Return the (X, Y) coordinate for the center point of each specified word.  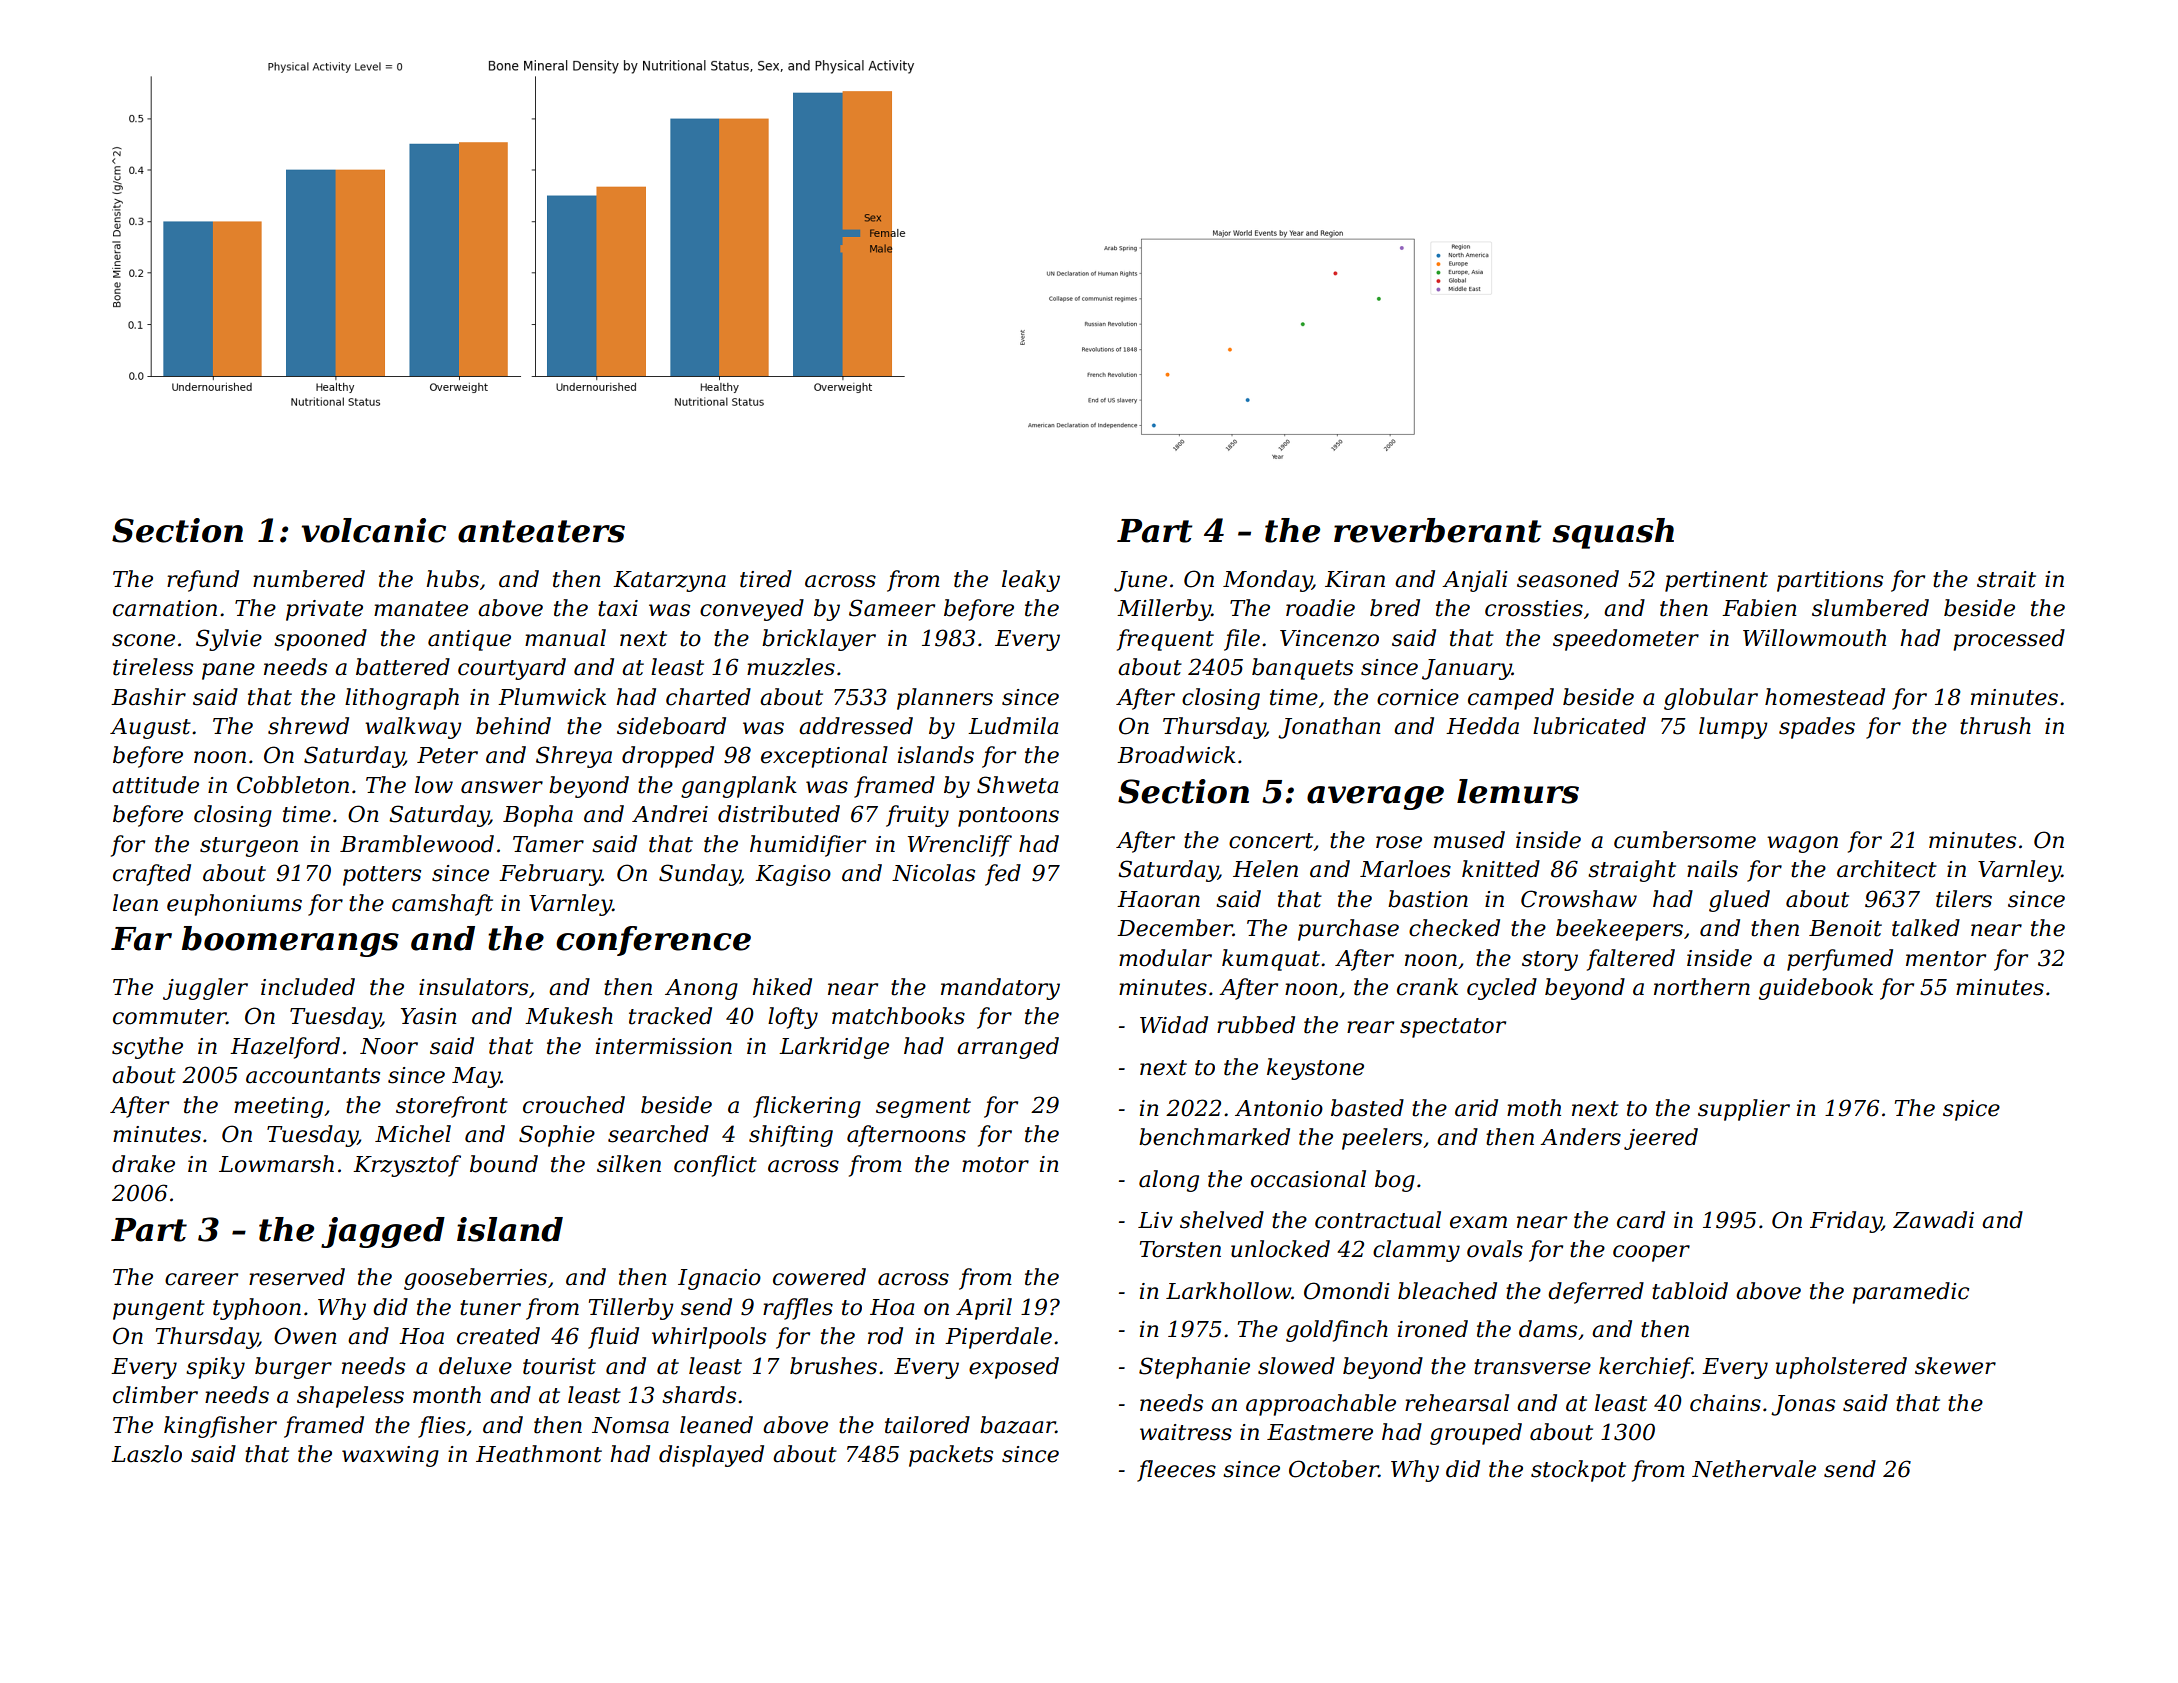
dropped (668, 757)
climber (155, 1395)
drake (143, 1164)
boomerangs (290, 941)
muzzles (791, 667)
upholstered (1841, 1368)
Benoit (1845, 928)
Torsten (1180, 1249)
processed (2009, 640)
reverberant (1437, 530)
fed (1003, 875)
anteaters (541, 531)
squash (1613, 533)
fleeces (1176, 1471)
